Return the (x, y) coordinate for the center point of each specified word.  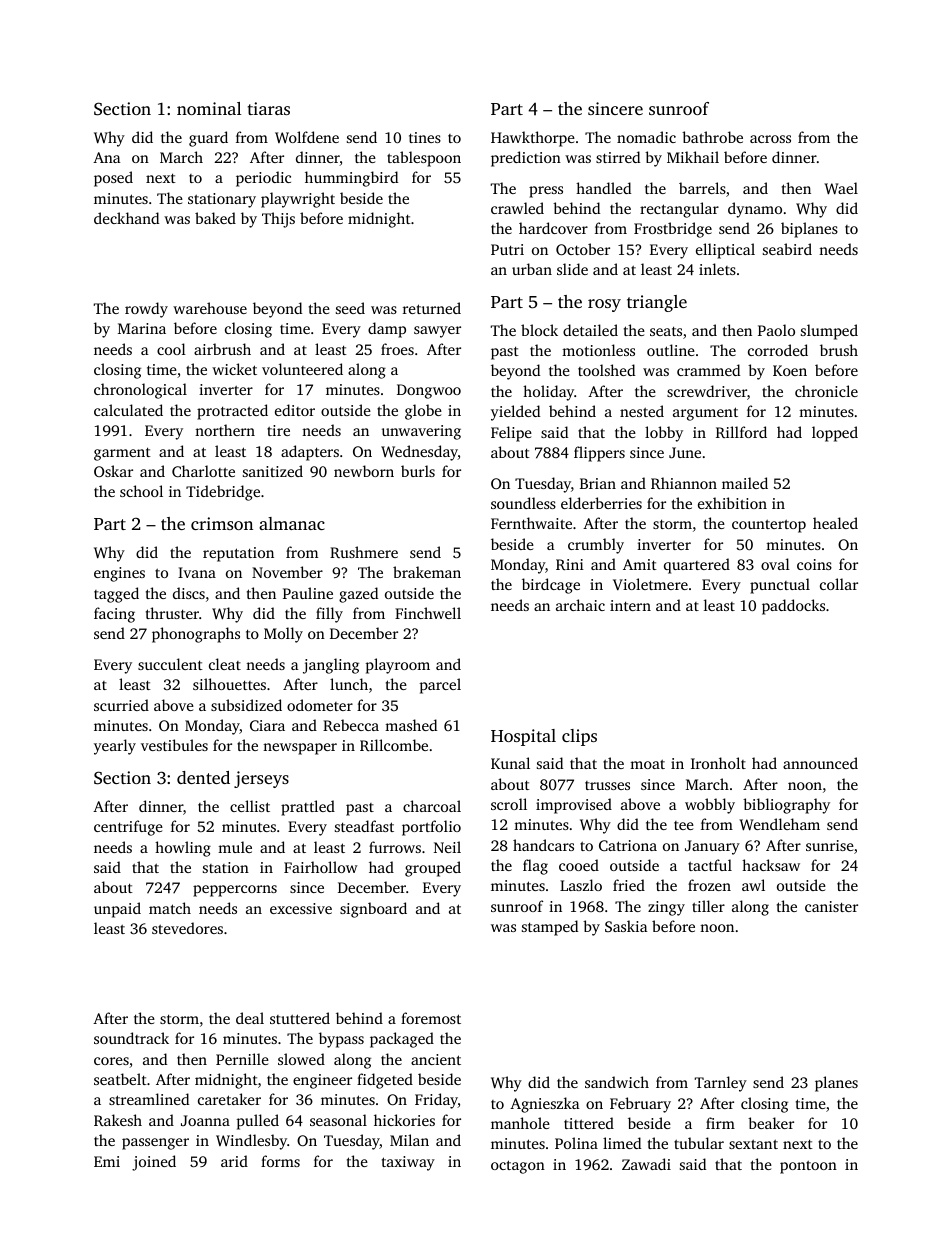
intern (630, 605)
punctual (780, 586)
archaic (580, 605)
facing (114, 615)
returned (432, 308)
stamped (550, 928)
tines (425, 137)
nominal (209, 108)
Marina (142, 328)
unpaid (117, 910)
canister (831, 906)
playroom (398, 666)
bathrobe (712, 137)
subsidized (246, 705)
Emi (107, 1161)
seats (666, 331)
